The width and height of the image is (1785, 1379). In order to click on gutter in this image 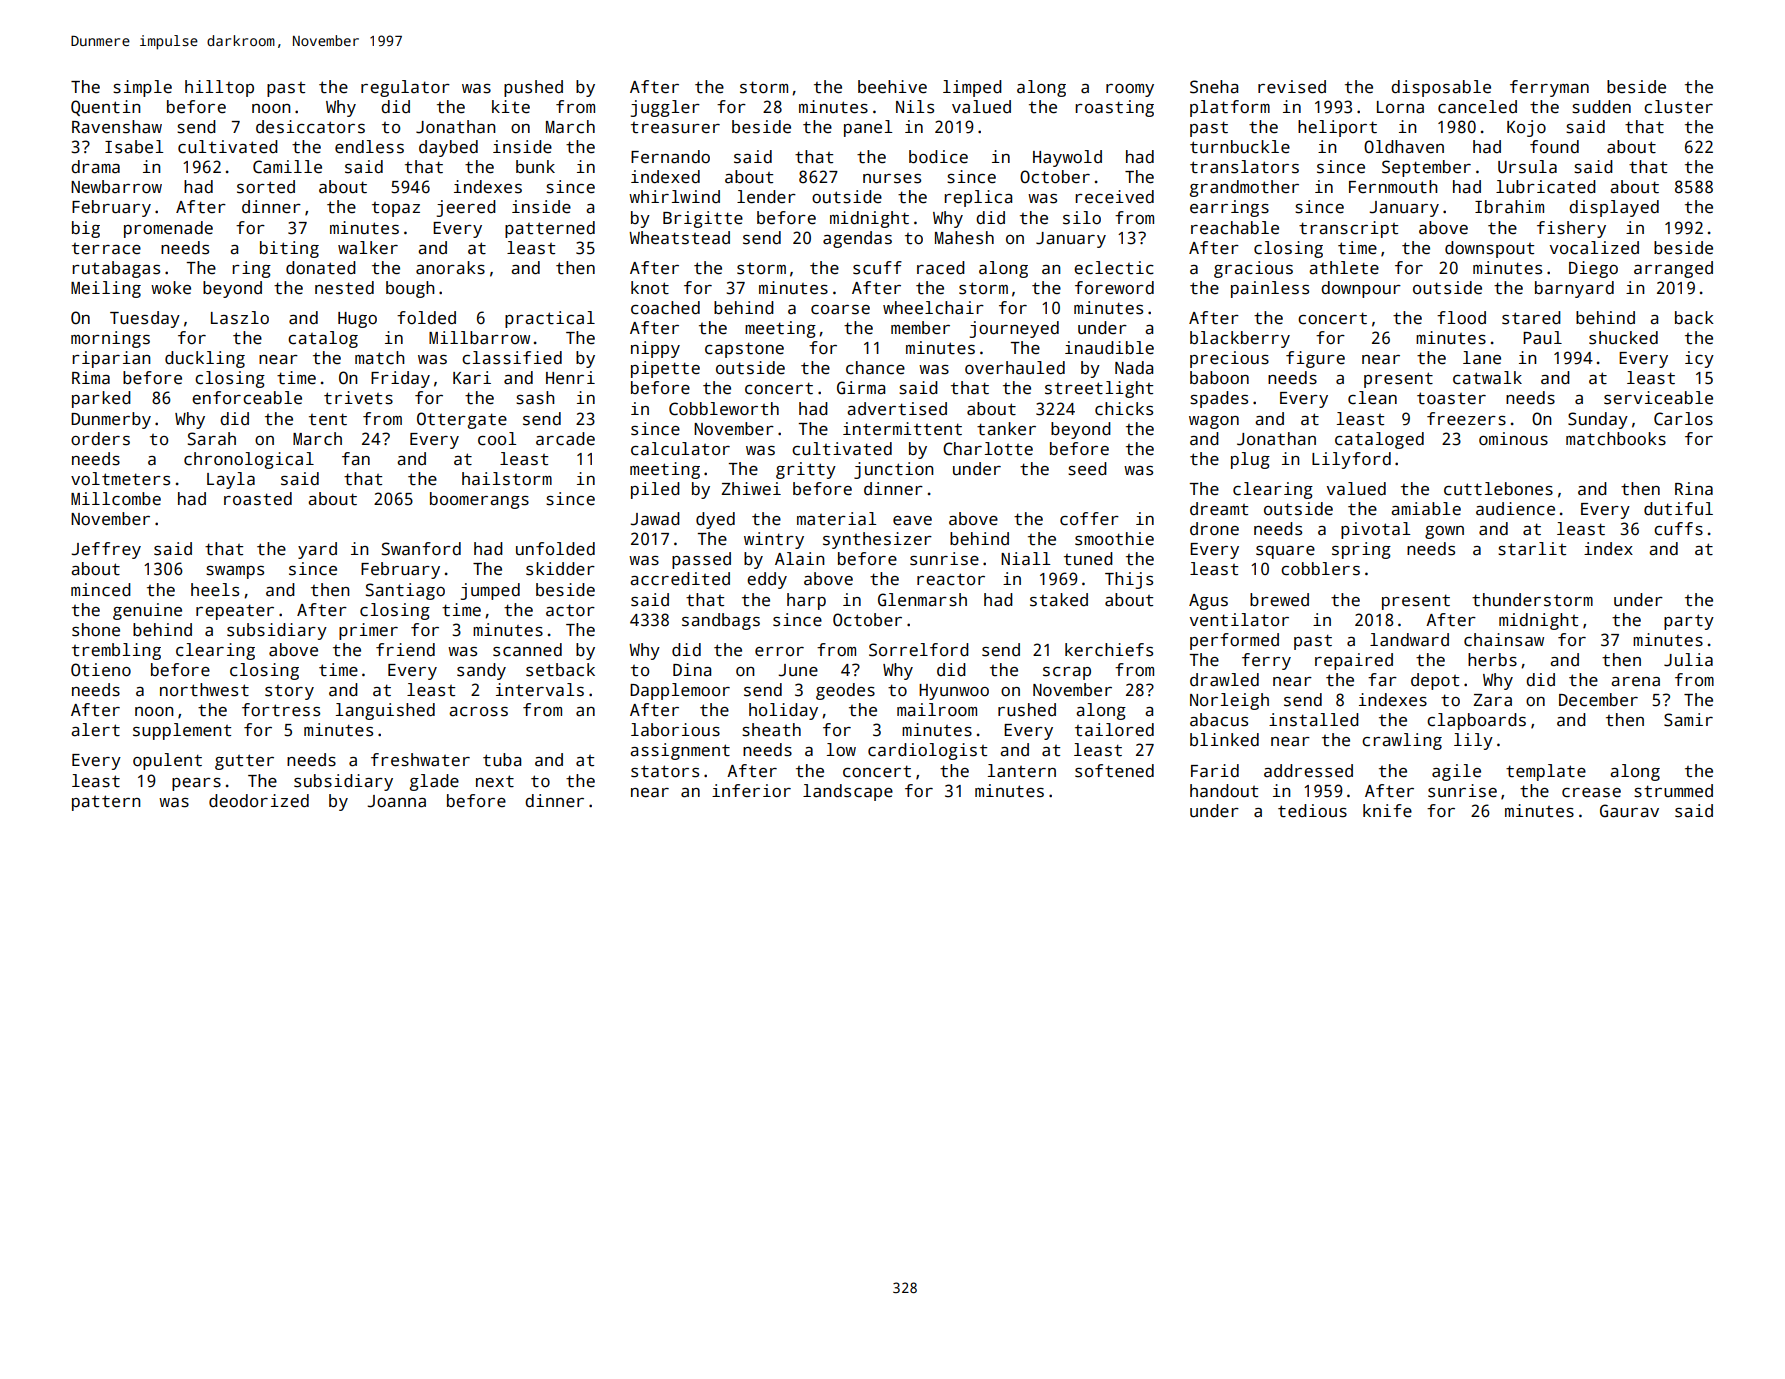, I will do `click(244, 762)`.
